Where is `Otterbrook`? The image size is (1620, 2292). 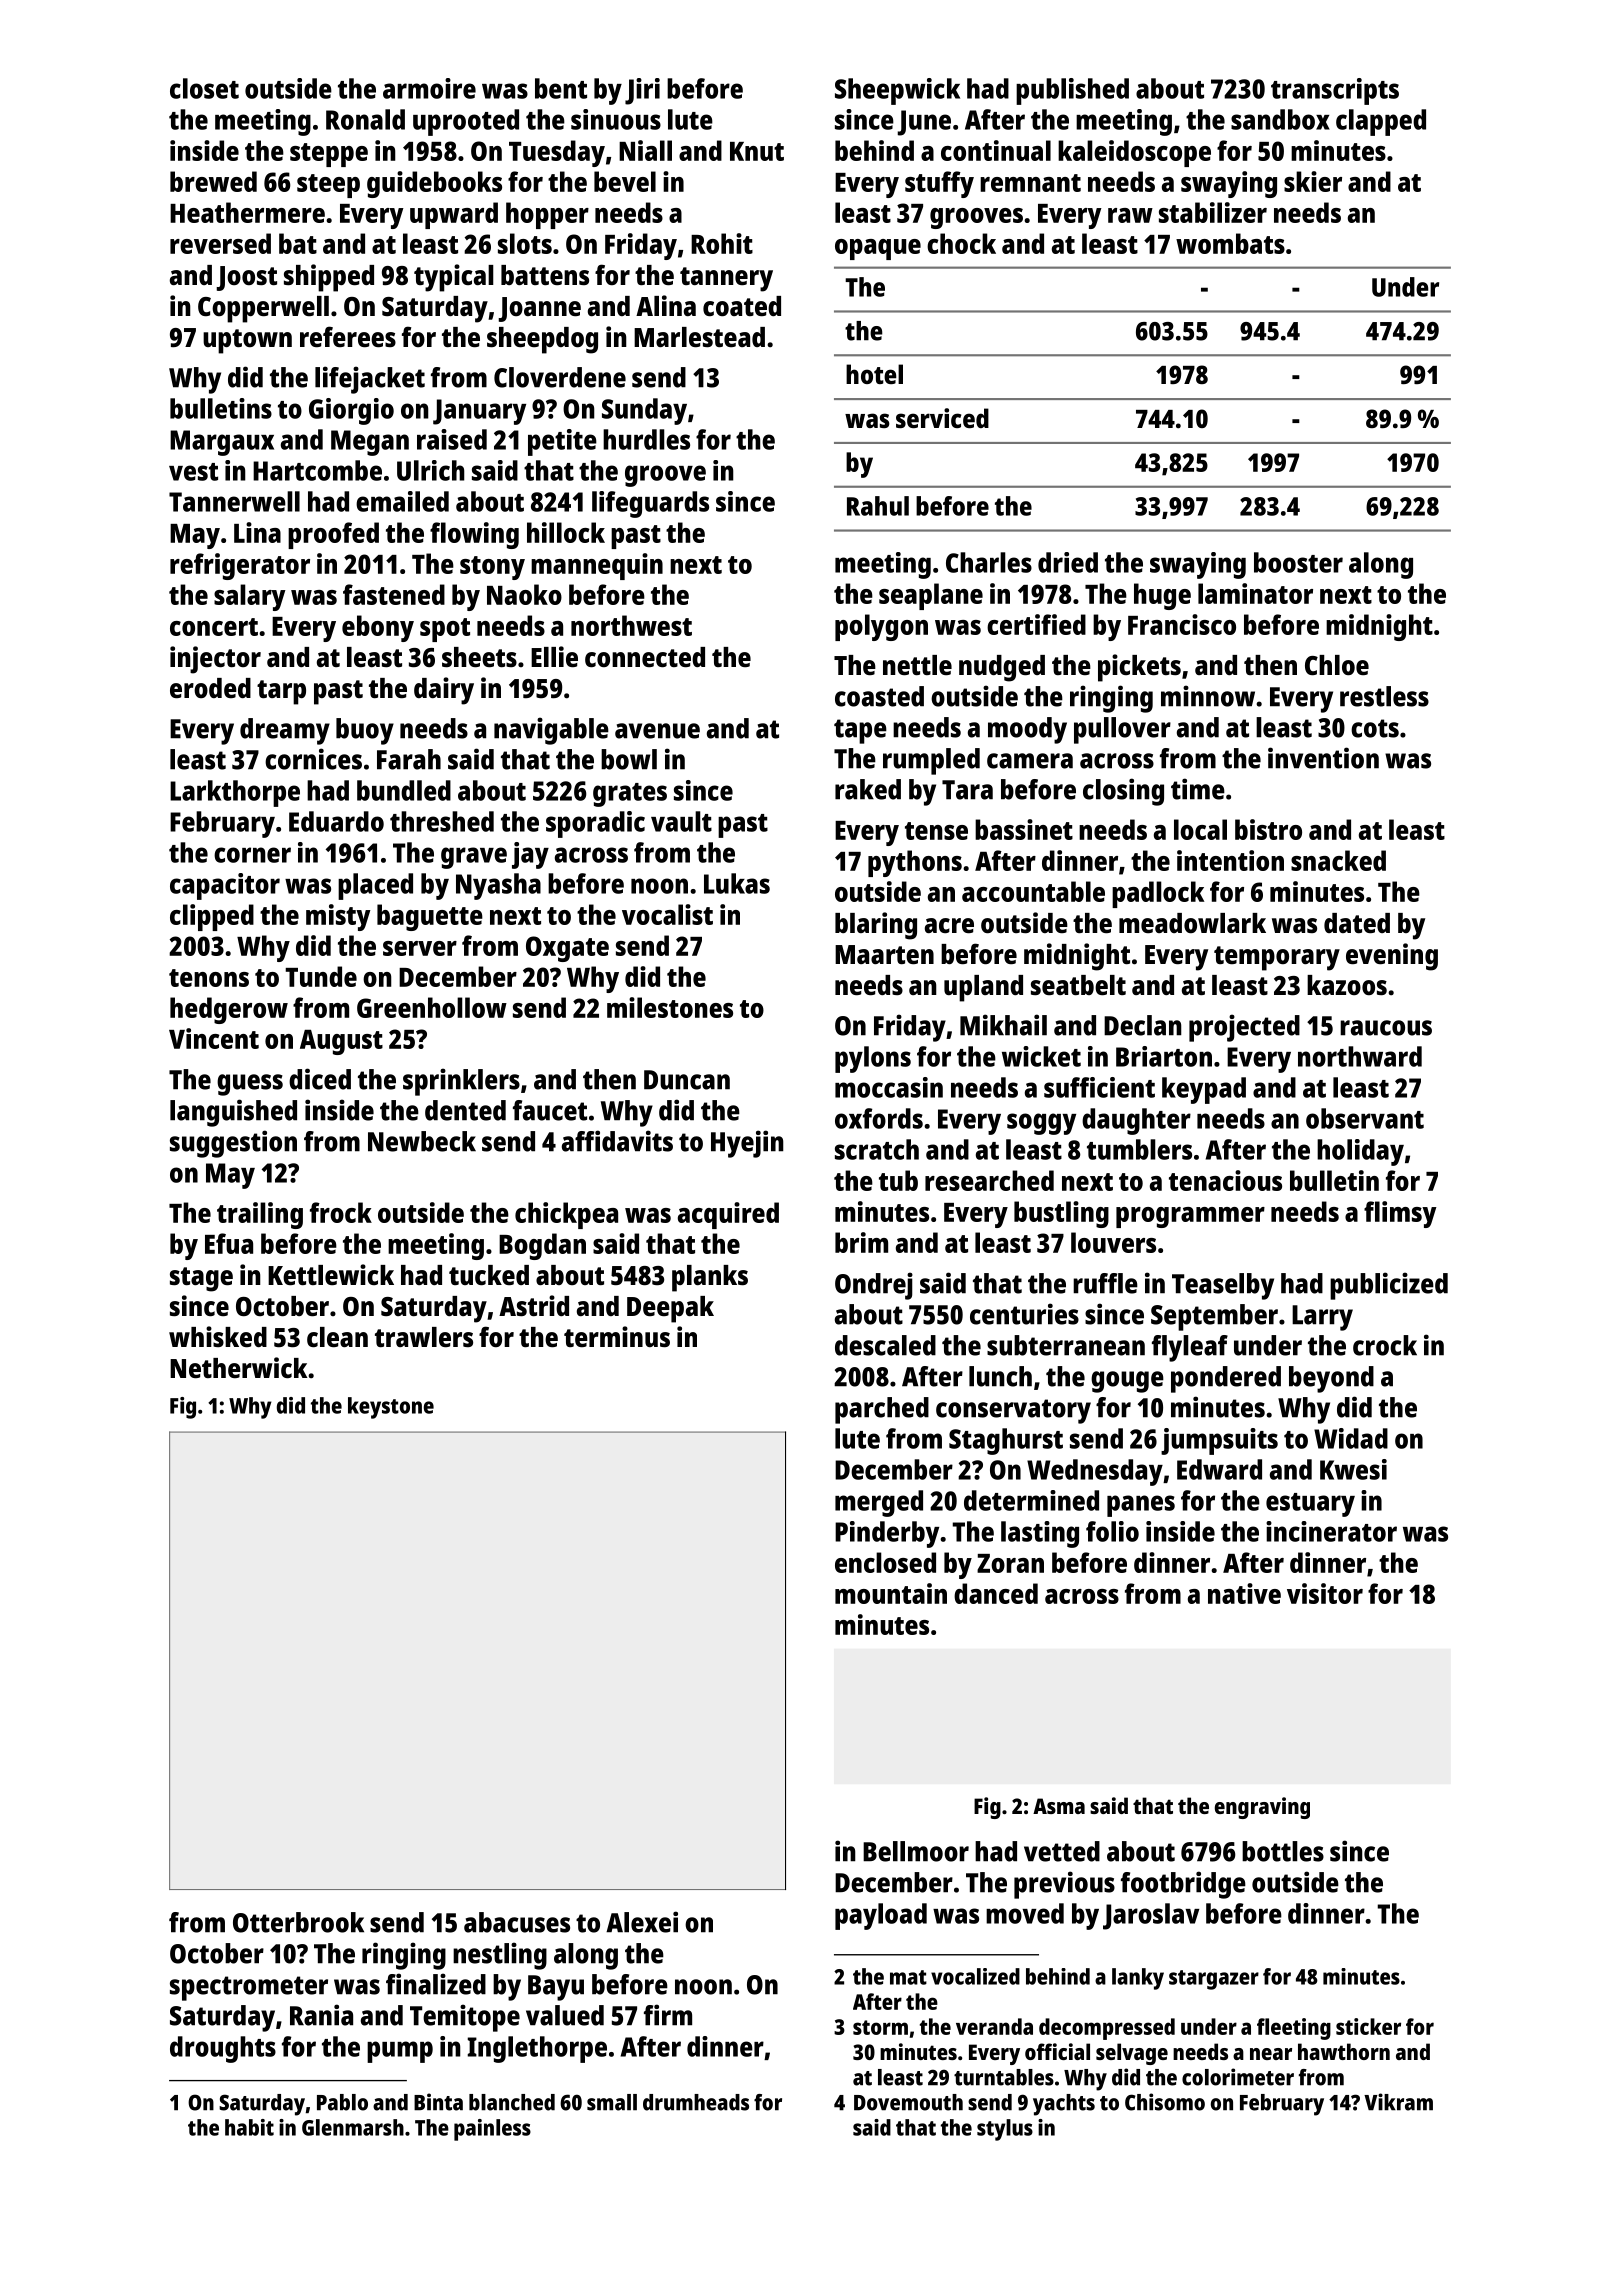 Otterbrook is located at coordinates (298, 1922).
